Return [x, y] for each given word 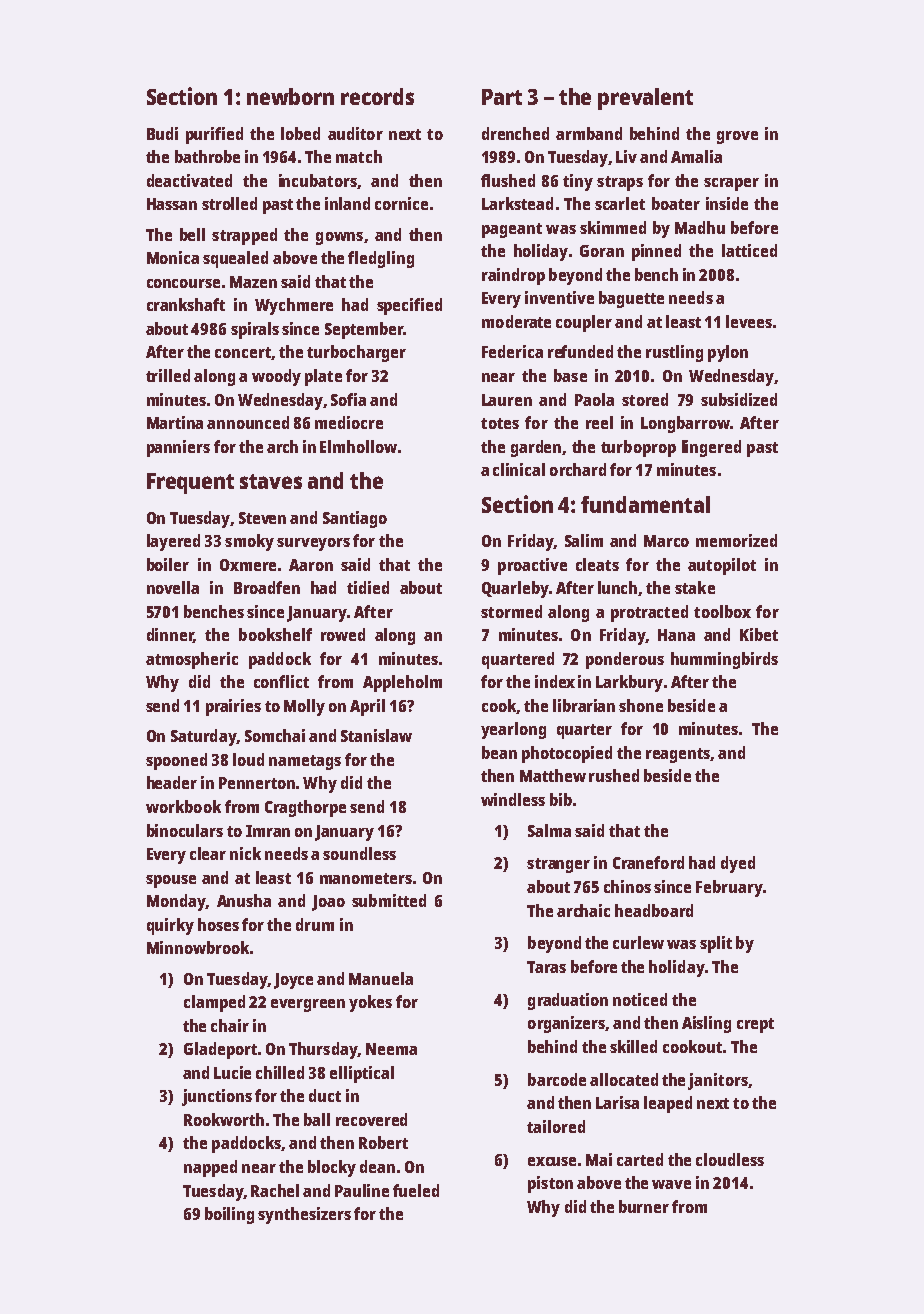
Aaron [311, 565]
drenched [515, 133]
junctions [217, 1097]
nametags [305, 762]
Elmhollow [358, 446]
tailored [556, 1126]
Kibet [759, 634]
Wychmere [294, 306]
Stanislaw [376, 735]
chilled [280, 1072]
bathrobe [207, 156]
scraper [731, 184]
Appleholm [402, 683]
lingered [711, 448]
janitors [718, 1081]
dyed [738, 864]
